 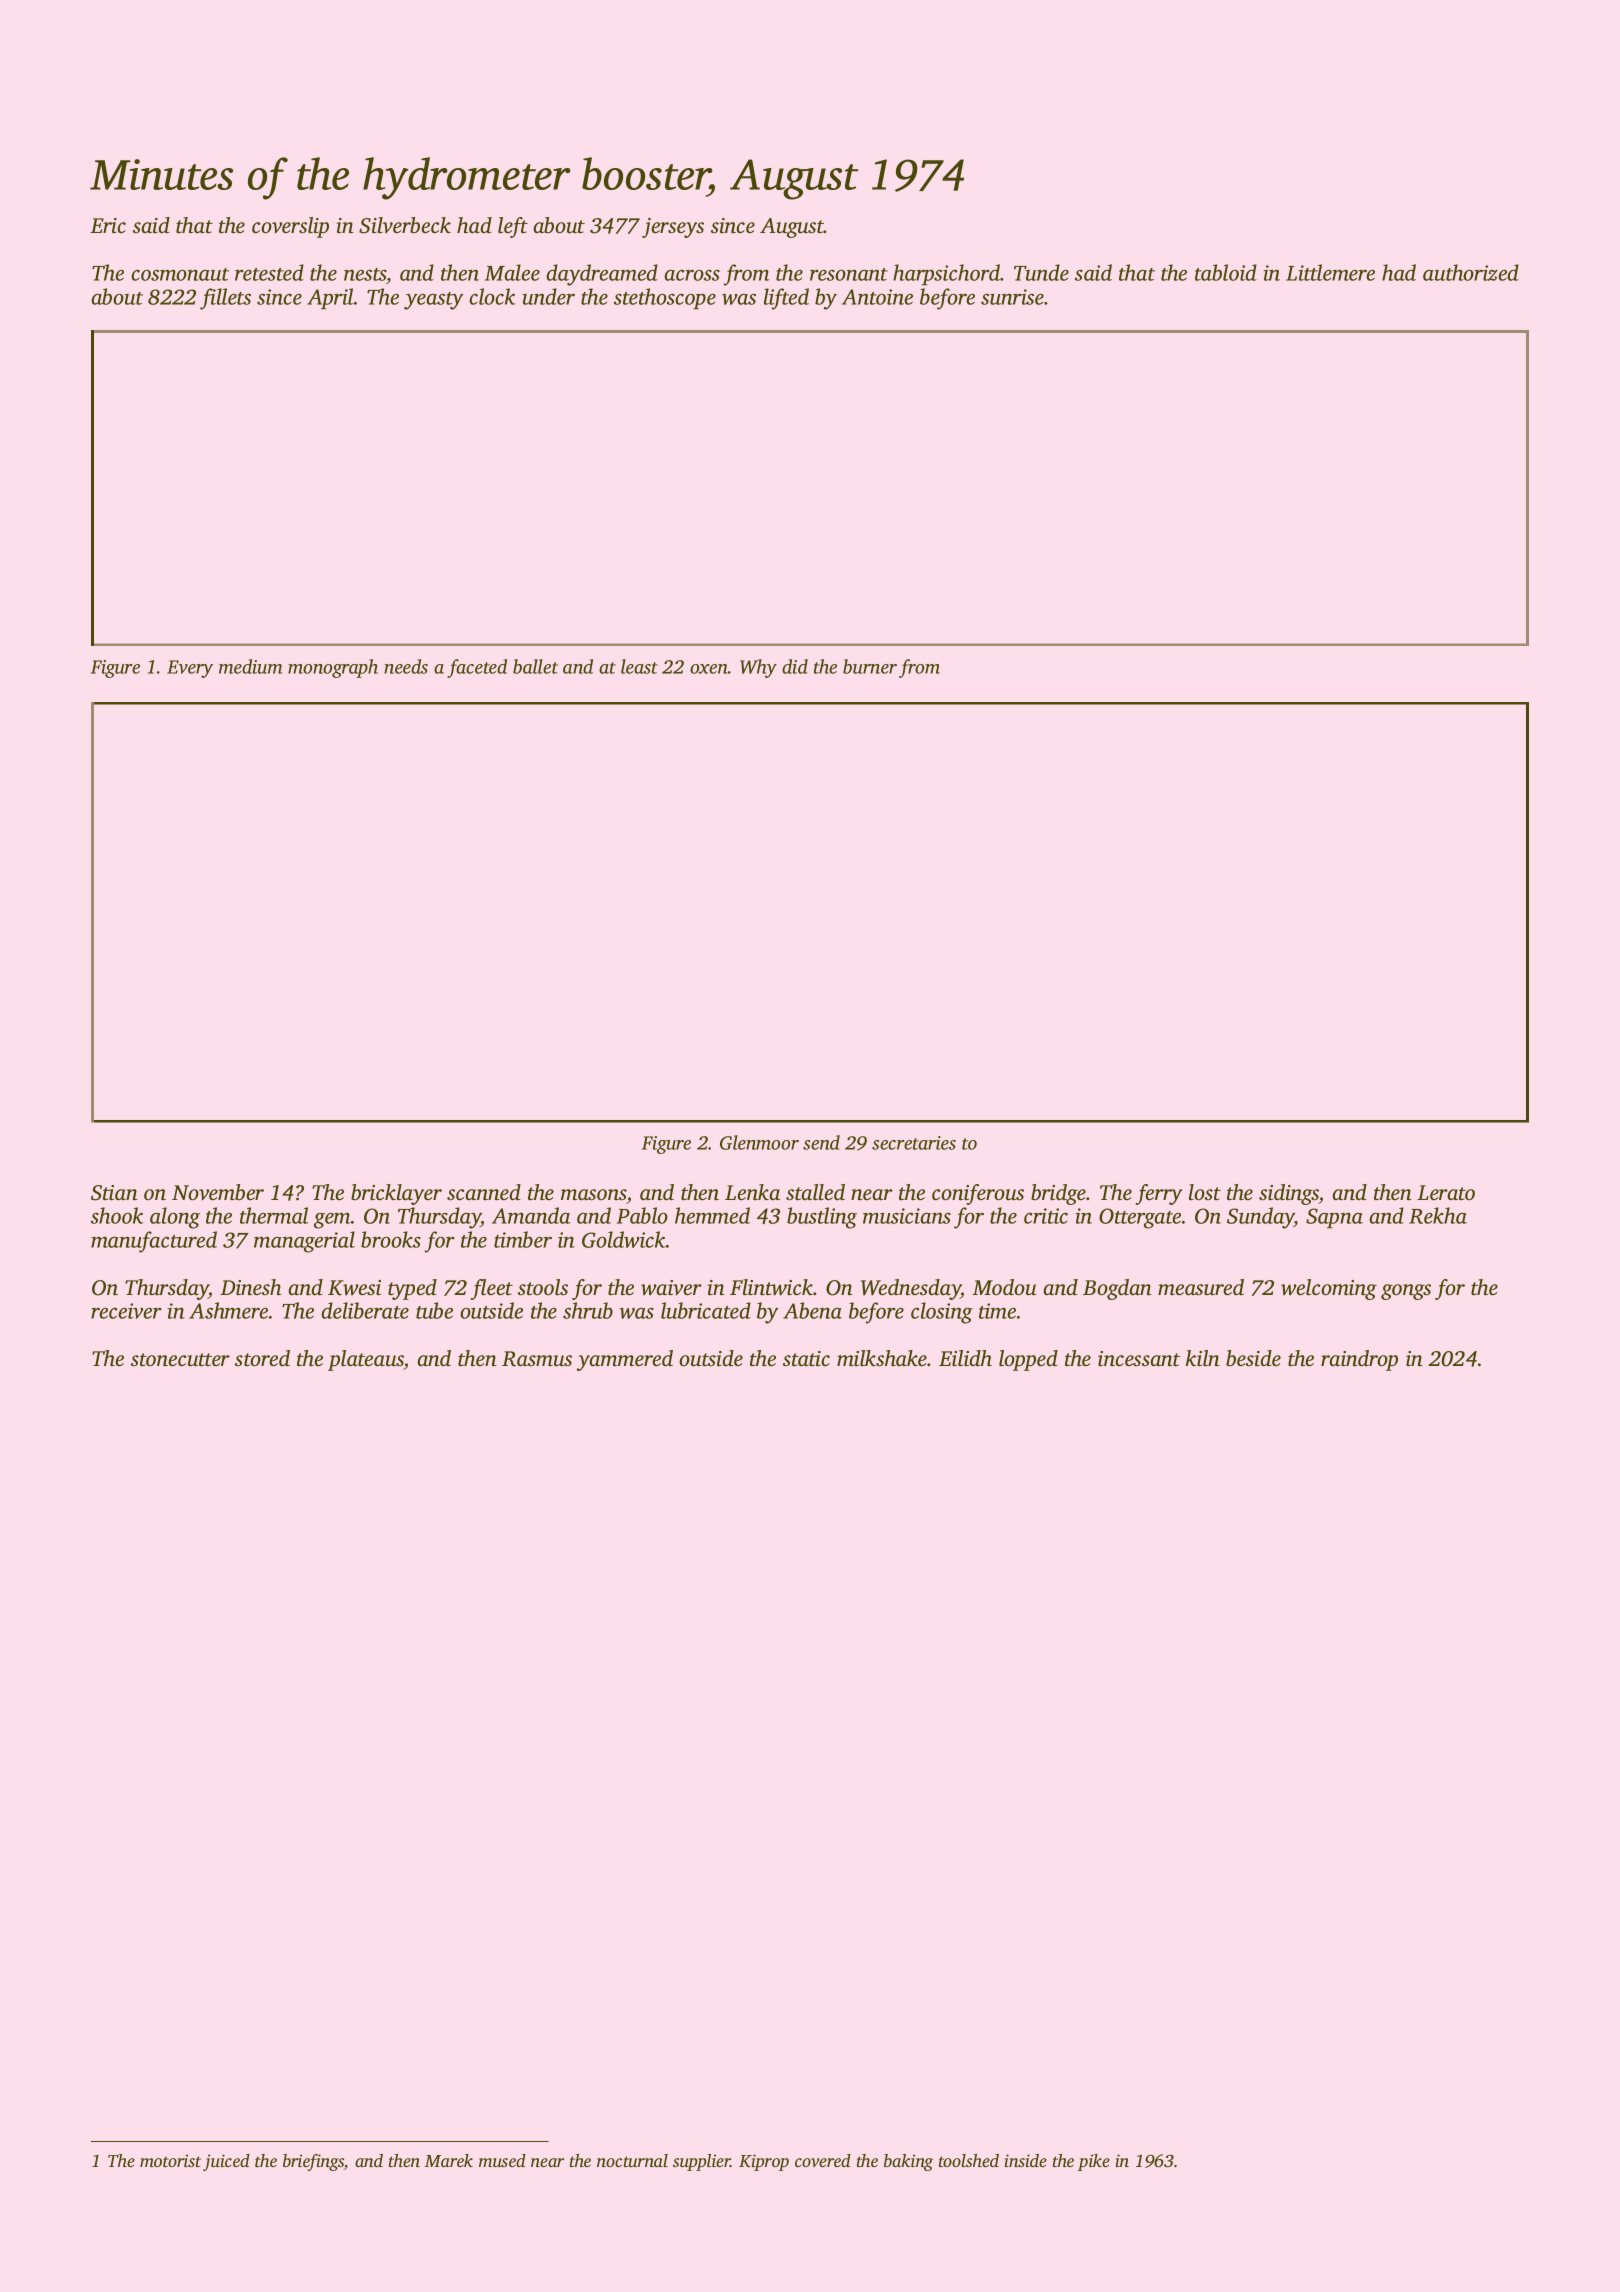 I want to click on monograph, so click(x=333, y=668).
